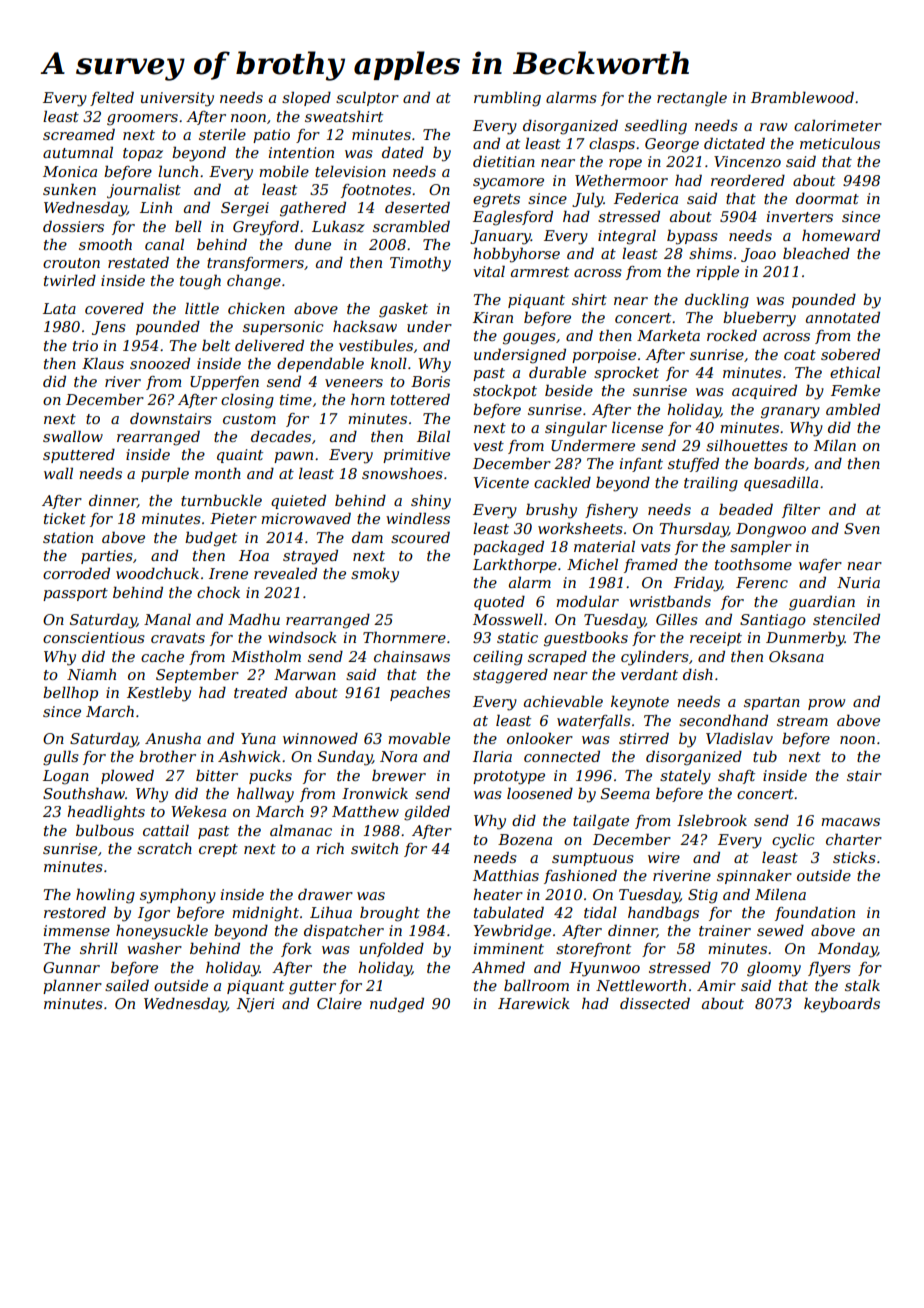 This document has height=1308, width=924. Describe the element at coordinates (762, 582) in the document. I see `Ferenc` at that location.
